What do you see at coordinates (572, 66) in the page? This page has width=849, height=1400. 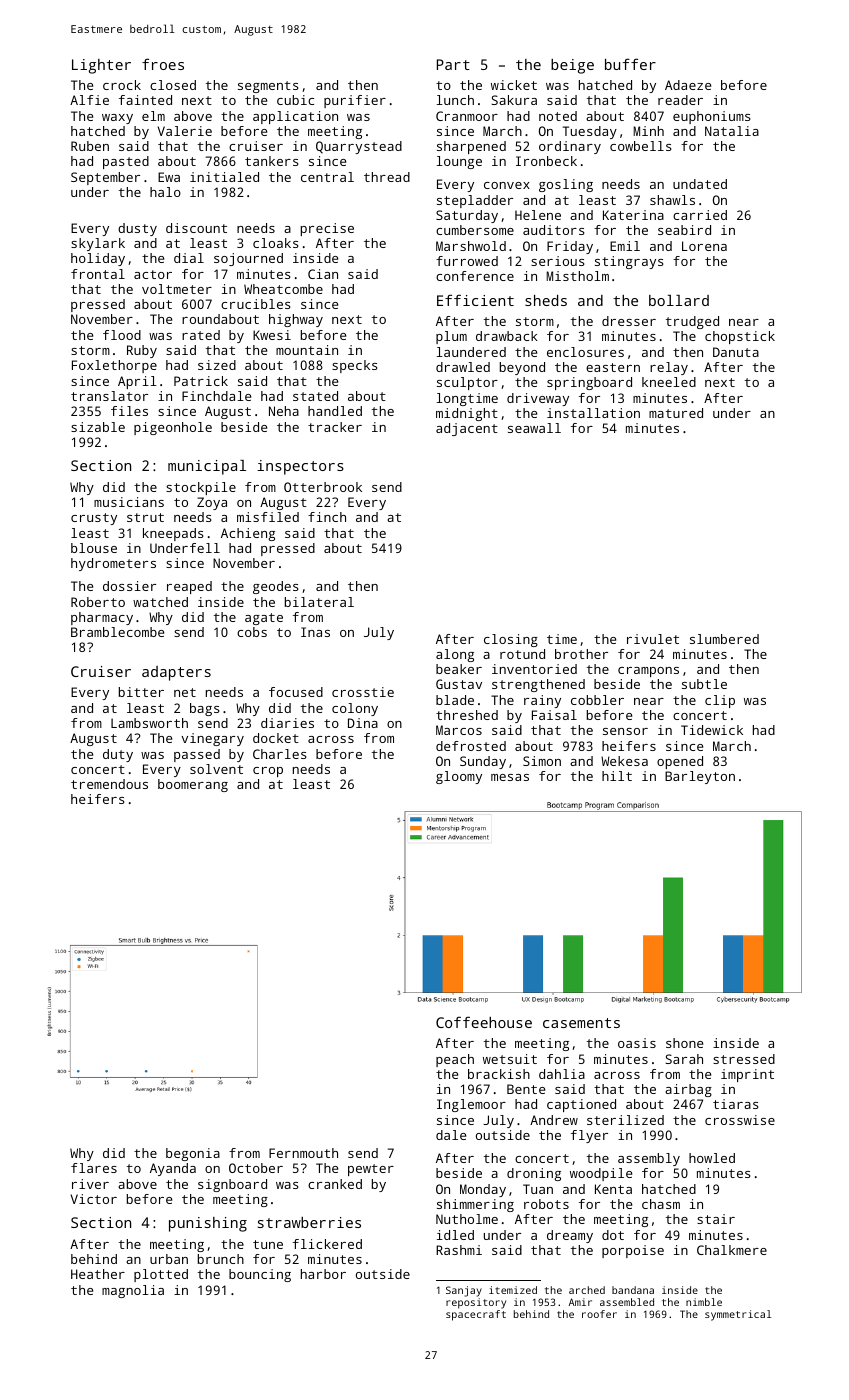 I see `beige` at bounding box center [572, 66].
